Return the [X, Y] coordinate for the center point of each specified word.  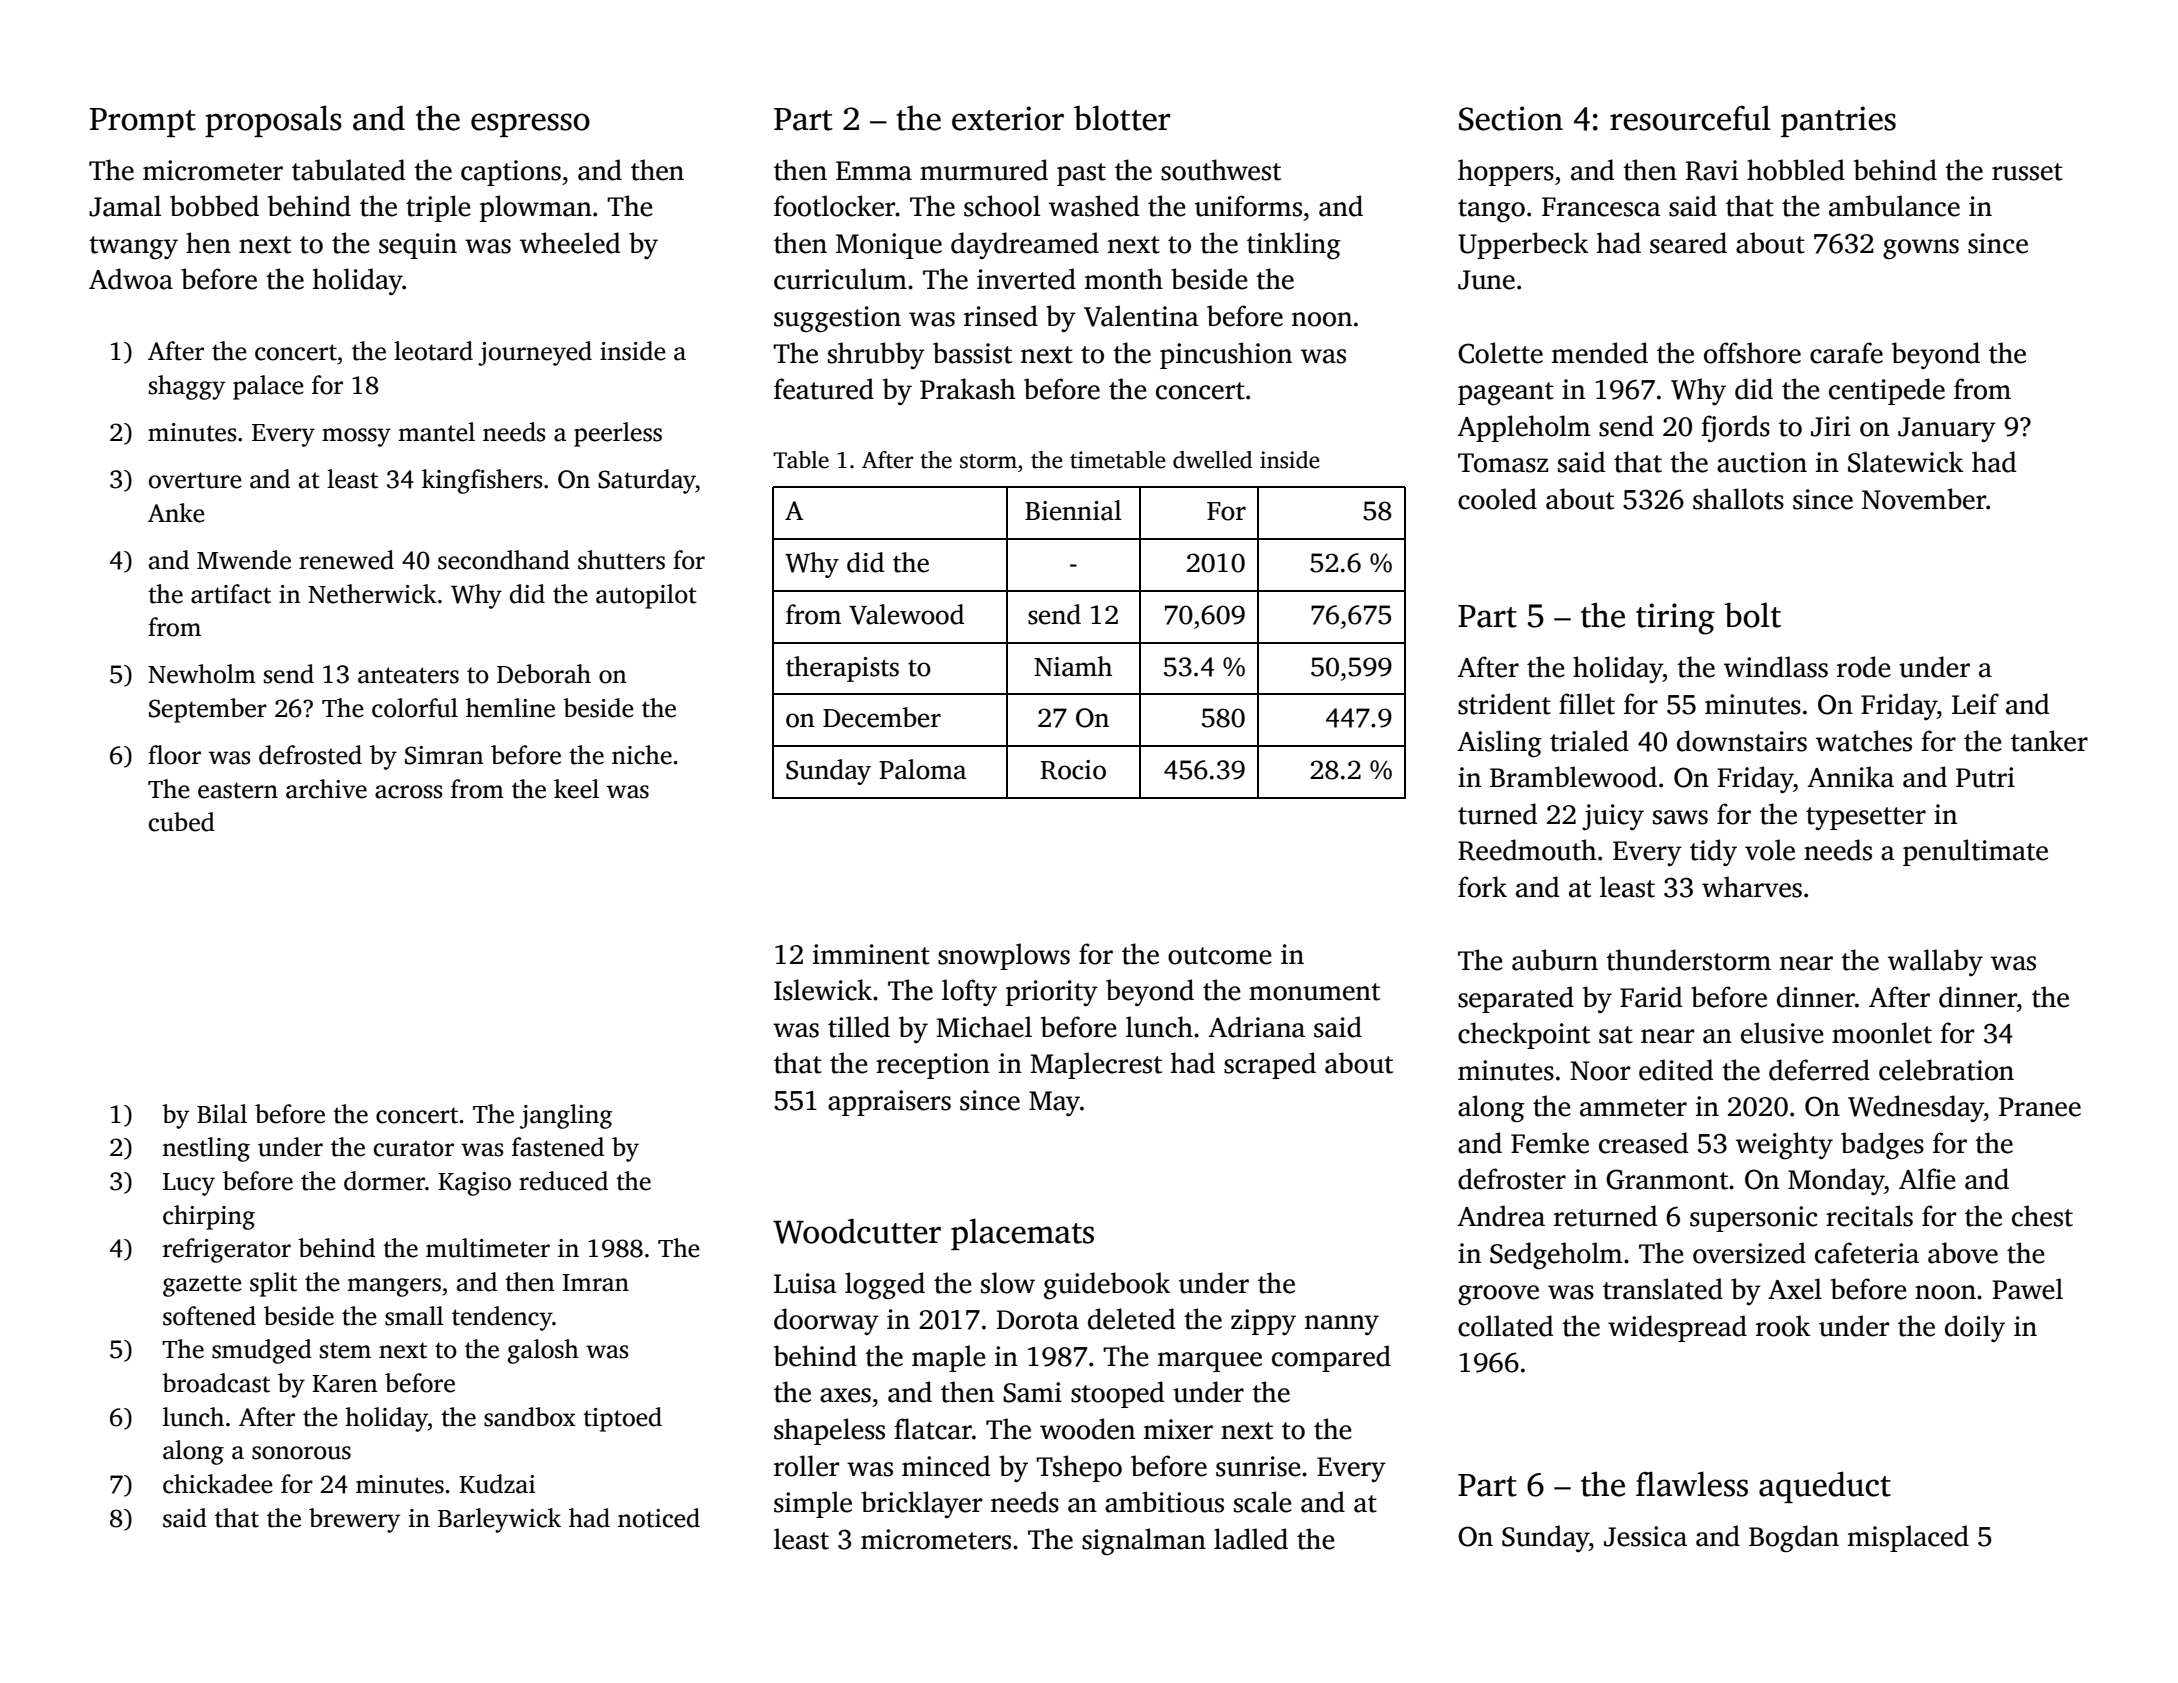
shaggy [187, 387]
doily [1975, 1328]
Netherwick [372, 594]
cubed [182, 822]
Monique [889, 246]
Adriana [1256, 1027]
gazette [202, 1286]
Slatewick [1905, 462]
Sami [1032, 1392]
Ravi [1712, 170]
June [1486, 280]
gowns [1921, 249]
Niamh [1073, 666]
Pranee [2040, 1107]
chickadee [218, 1484]
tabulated [348, 170]
